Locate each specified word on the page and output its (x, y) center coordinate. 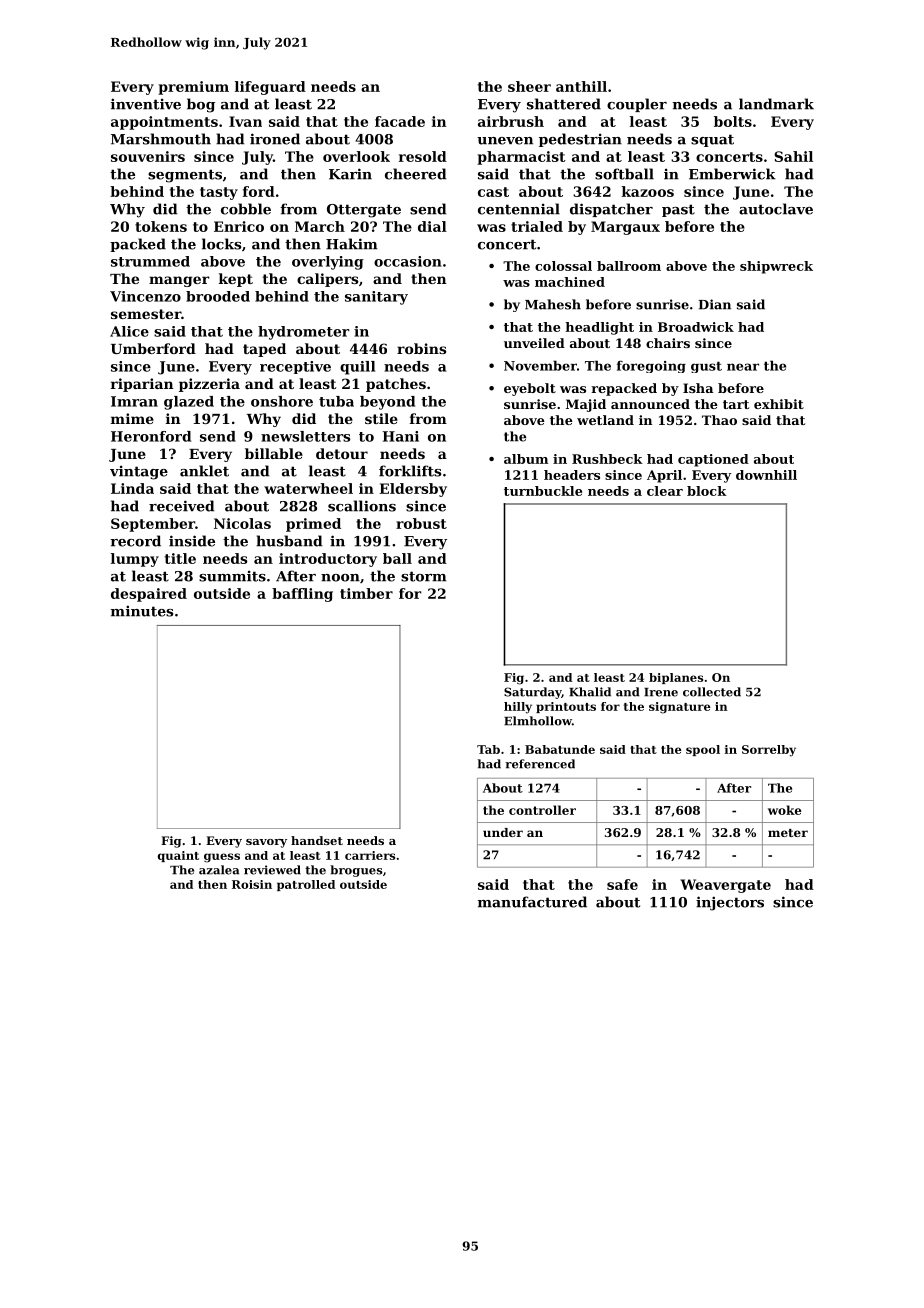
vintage (139, 472)
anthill (581, 86)
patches (396, 385)
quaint (178, 856)
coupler (637, 105)
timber (366, 593)
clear (665, 491)
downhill (766, 475)
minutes (142, 611)
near (743, 367)
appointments (164, 123)
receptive (295, 367)
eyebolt (530, 389)
